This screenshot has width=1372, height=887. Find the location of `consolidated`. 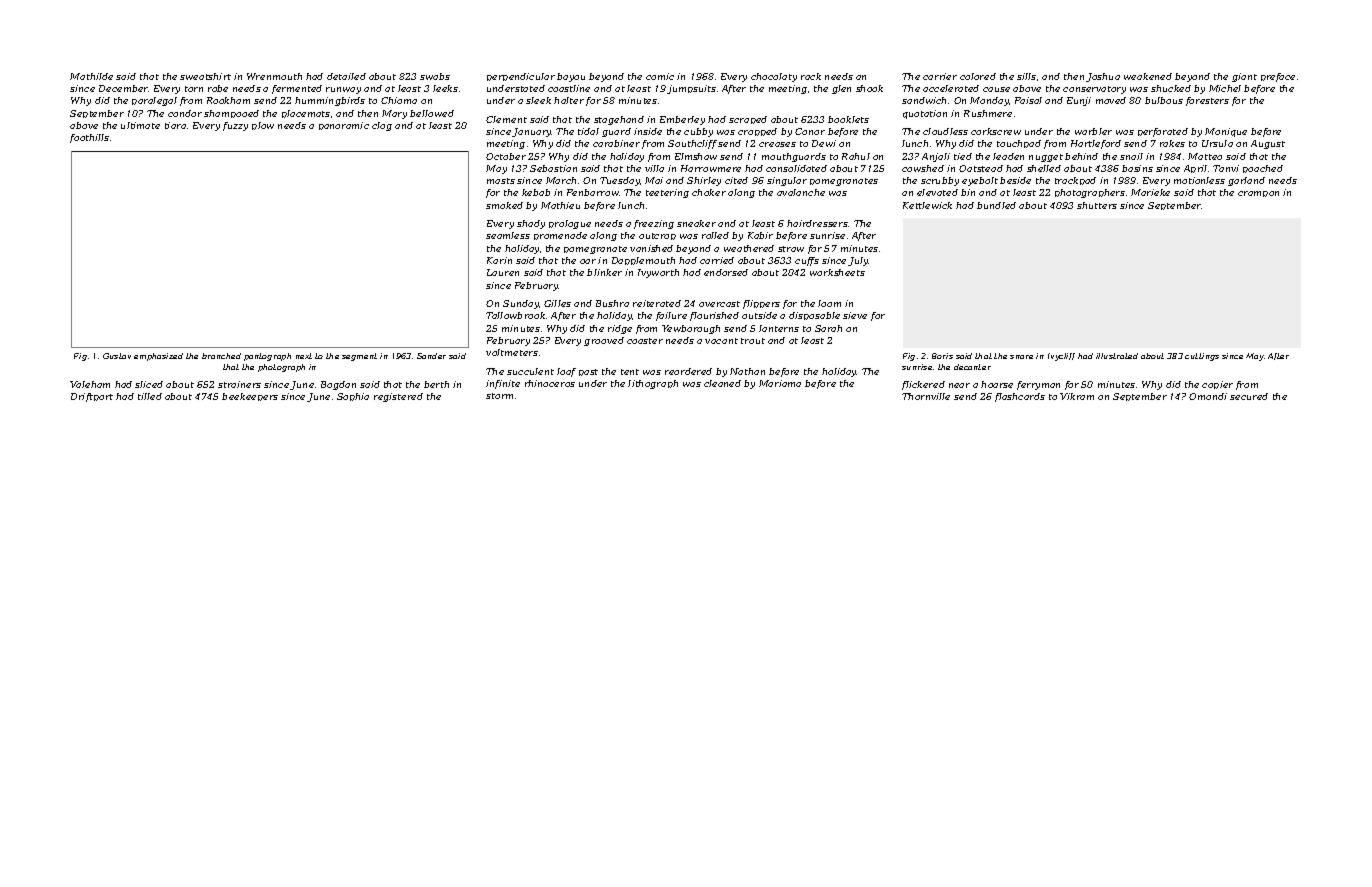

consolidated is located at coordinates (796, 168).
